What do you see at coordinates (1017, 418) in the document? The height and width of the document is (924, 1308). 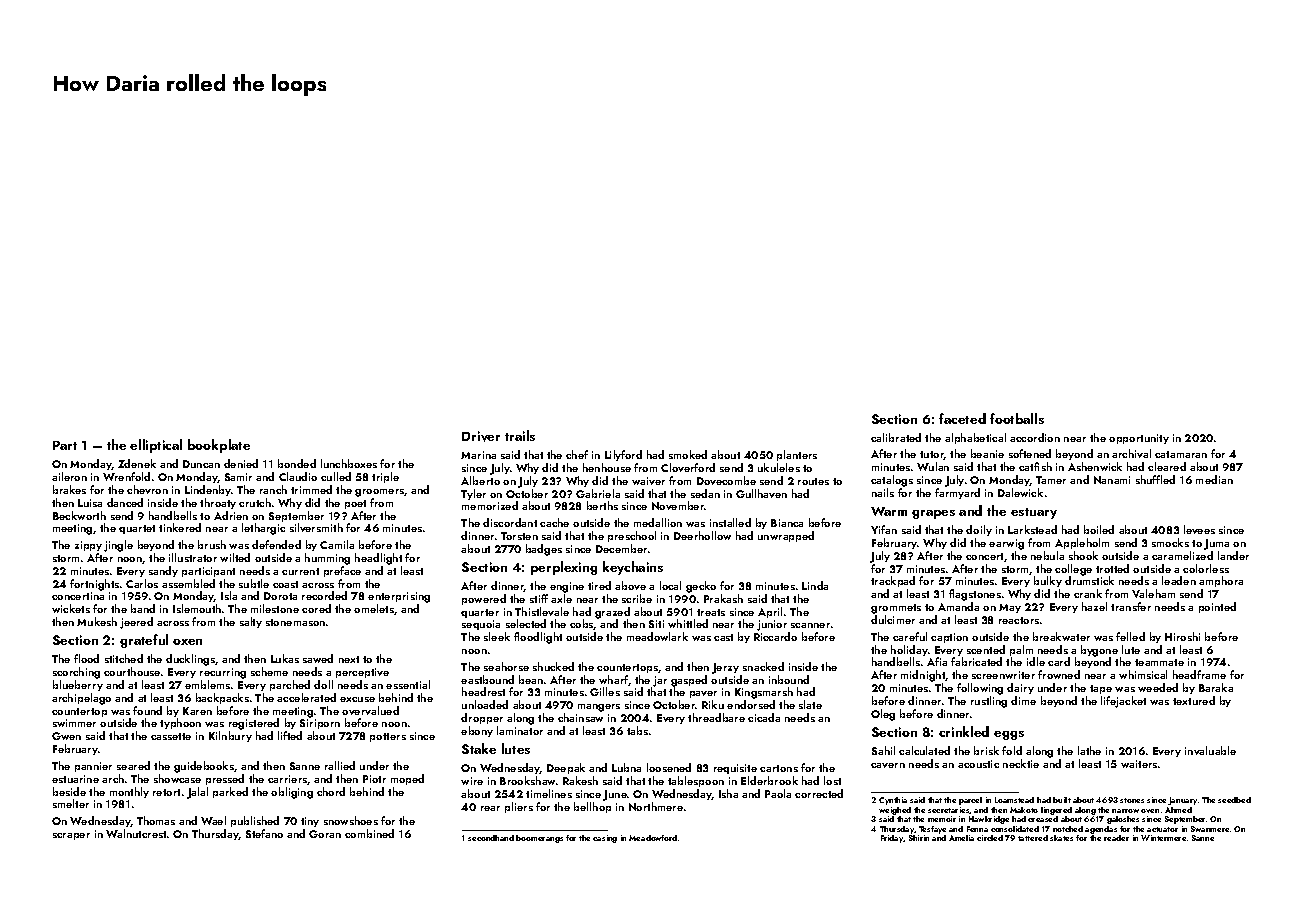 I see `footballs` at bounding box center [1017, 418].
